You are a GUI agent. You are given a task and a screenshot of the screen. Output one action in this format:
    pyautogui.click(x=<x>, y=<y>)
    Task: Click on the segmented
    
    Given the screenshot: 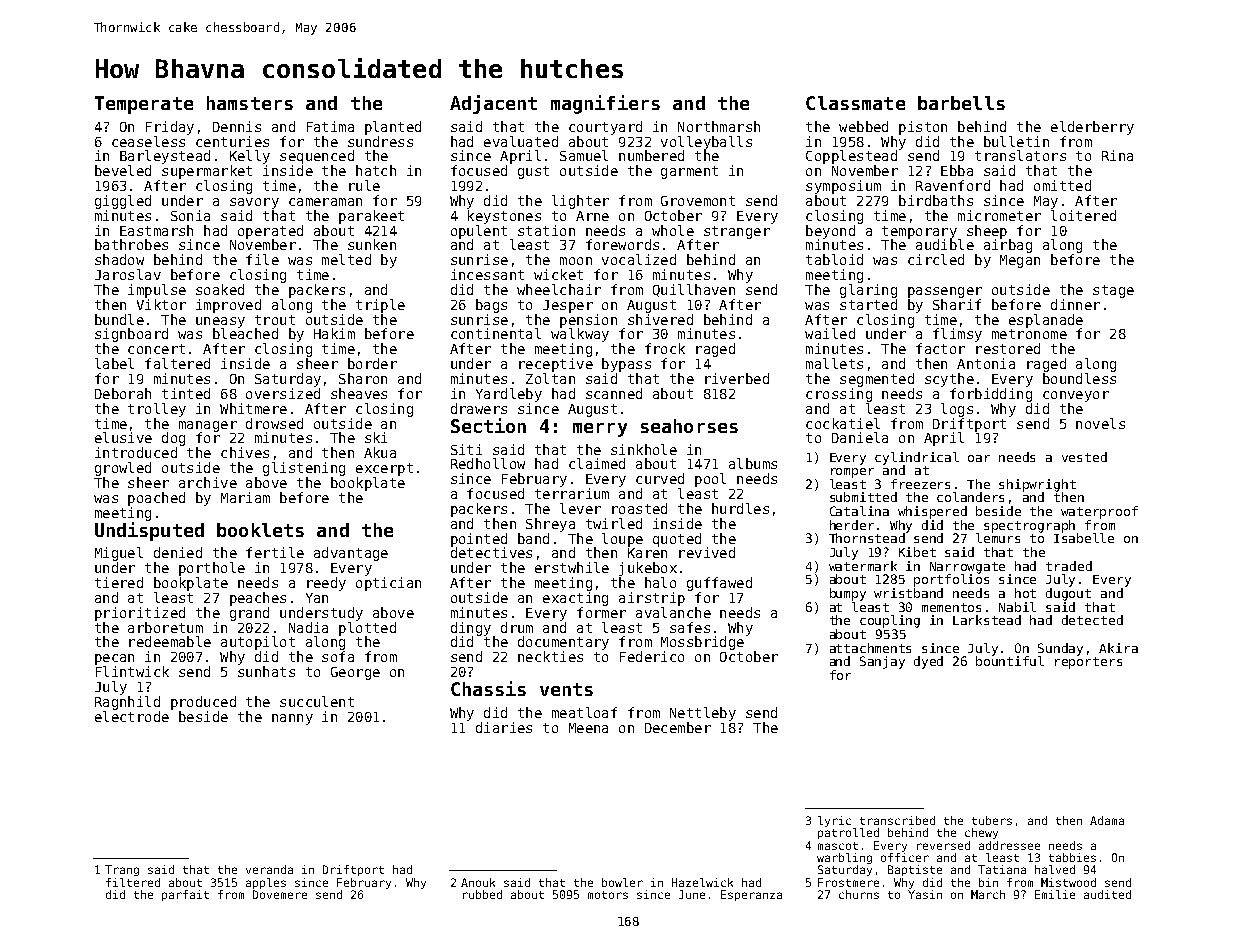 What is the action you would take?
    pyautogui.click(x=877, y=380)
